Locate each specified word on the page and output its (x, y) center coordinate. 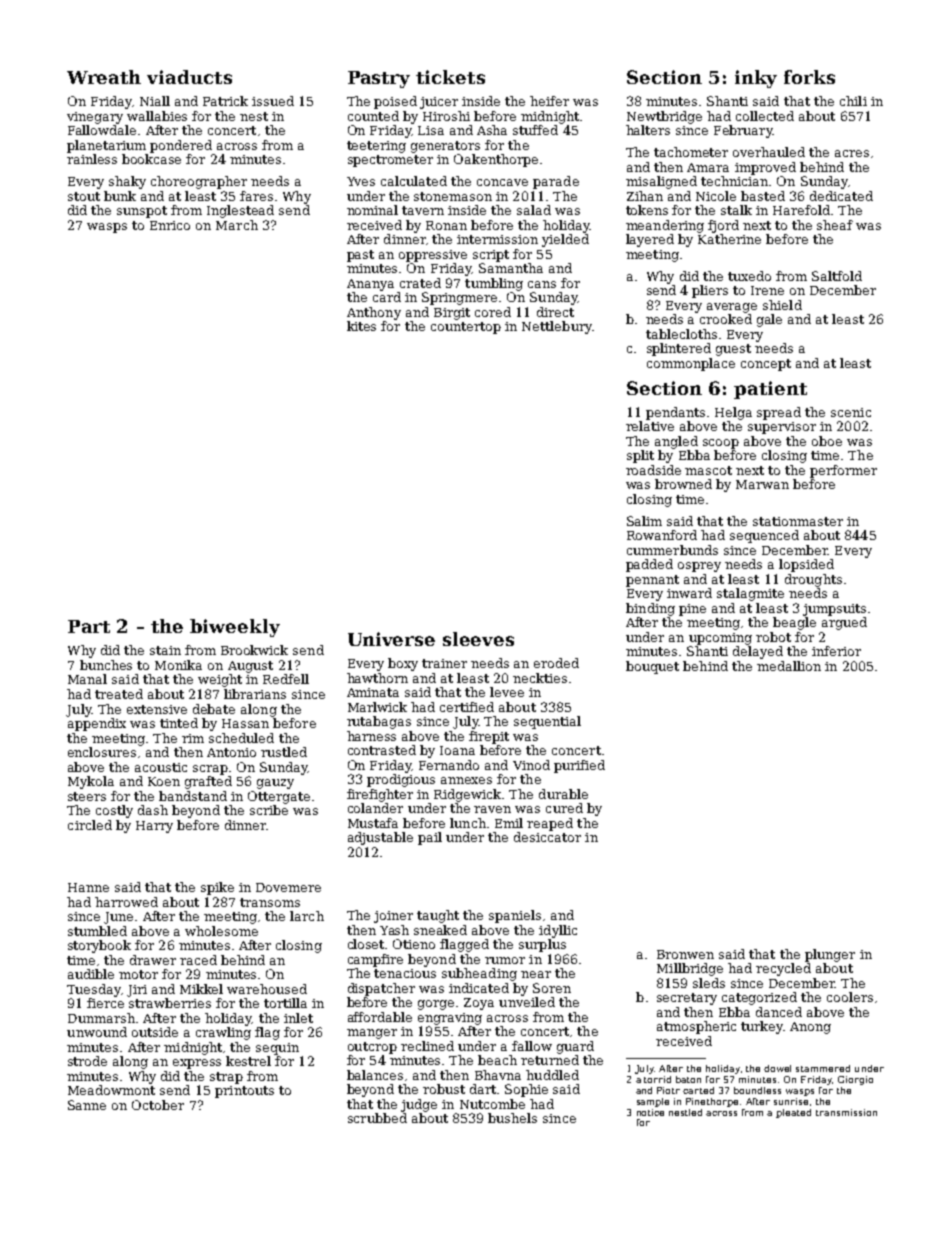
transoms (270, 902)
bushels (512, 1118)
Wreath (104, 77)
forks (809, 77)
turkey (762, 1027)
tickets (450, 77)
